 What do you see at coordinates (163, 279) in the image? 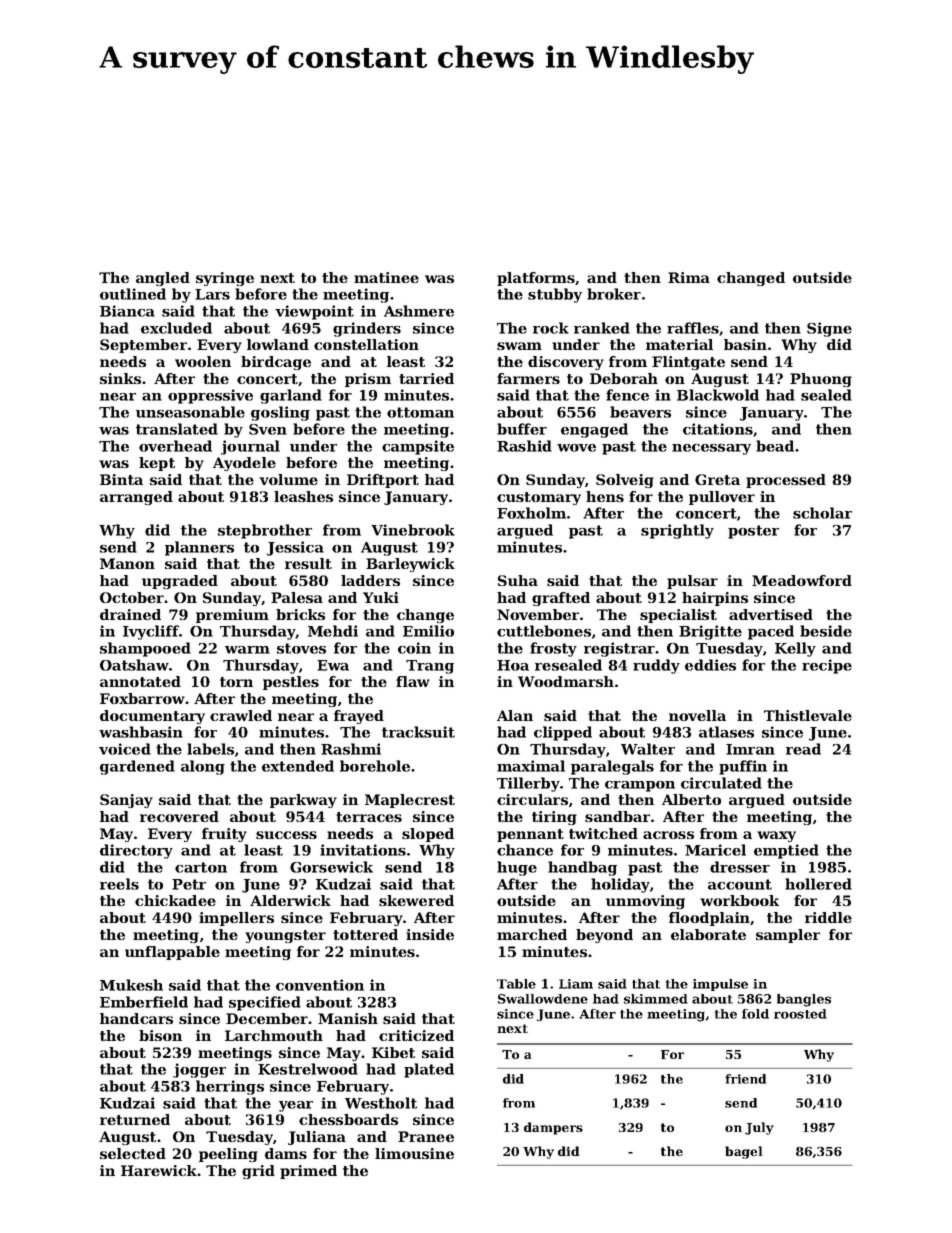
I see `angled` at bounding box center [163, 279].
